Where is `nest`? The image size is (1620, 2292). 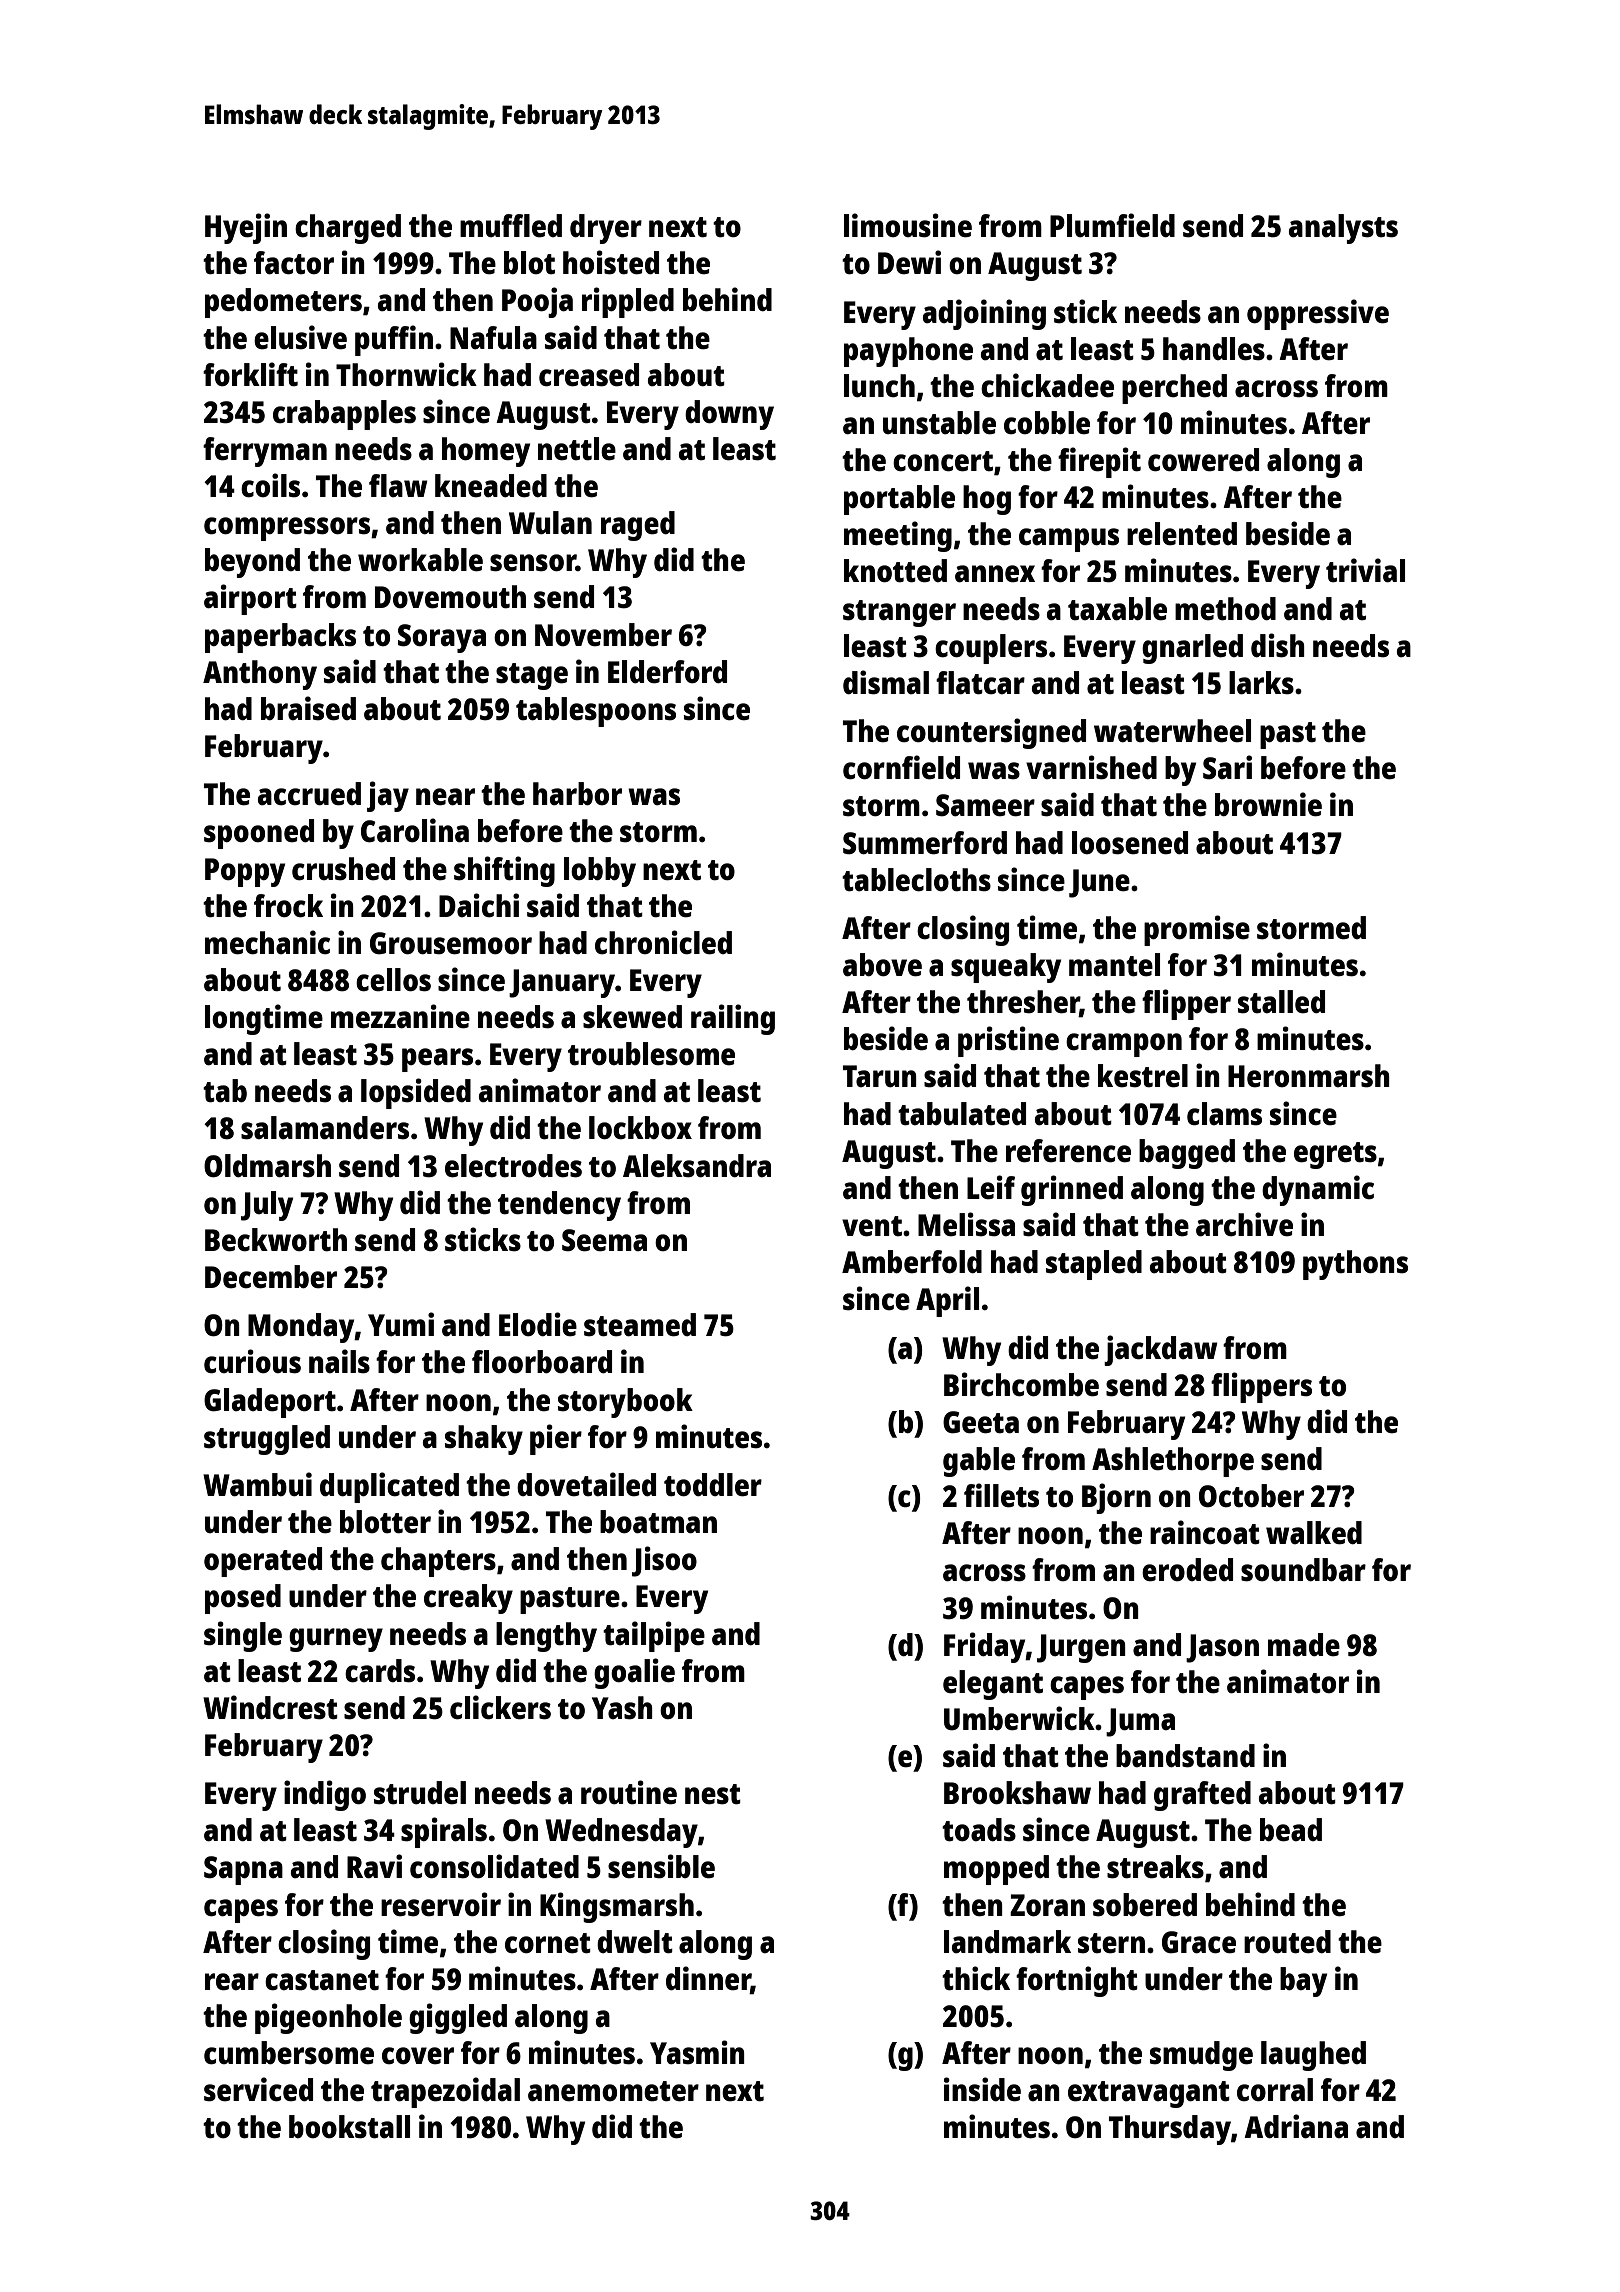 nest is located at coordinates (713, 1794).
